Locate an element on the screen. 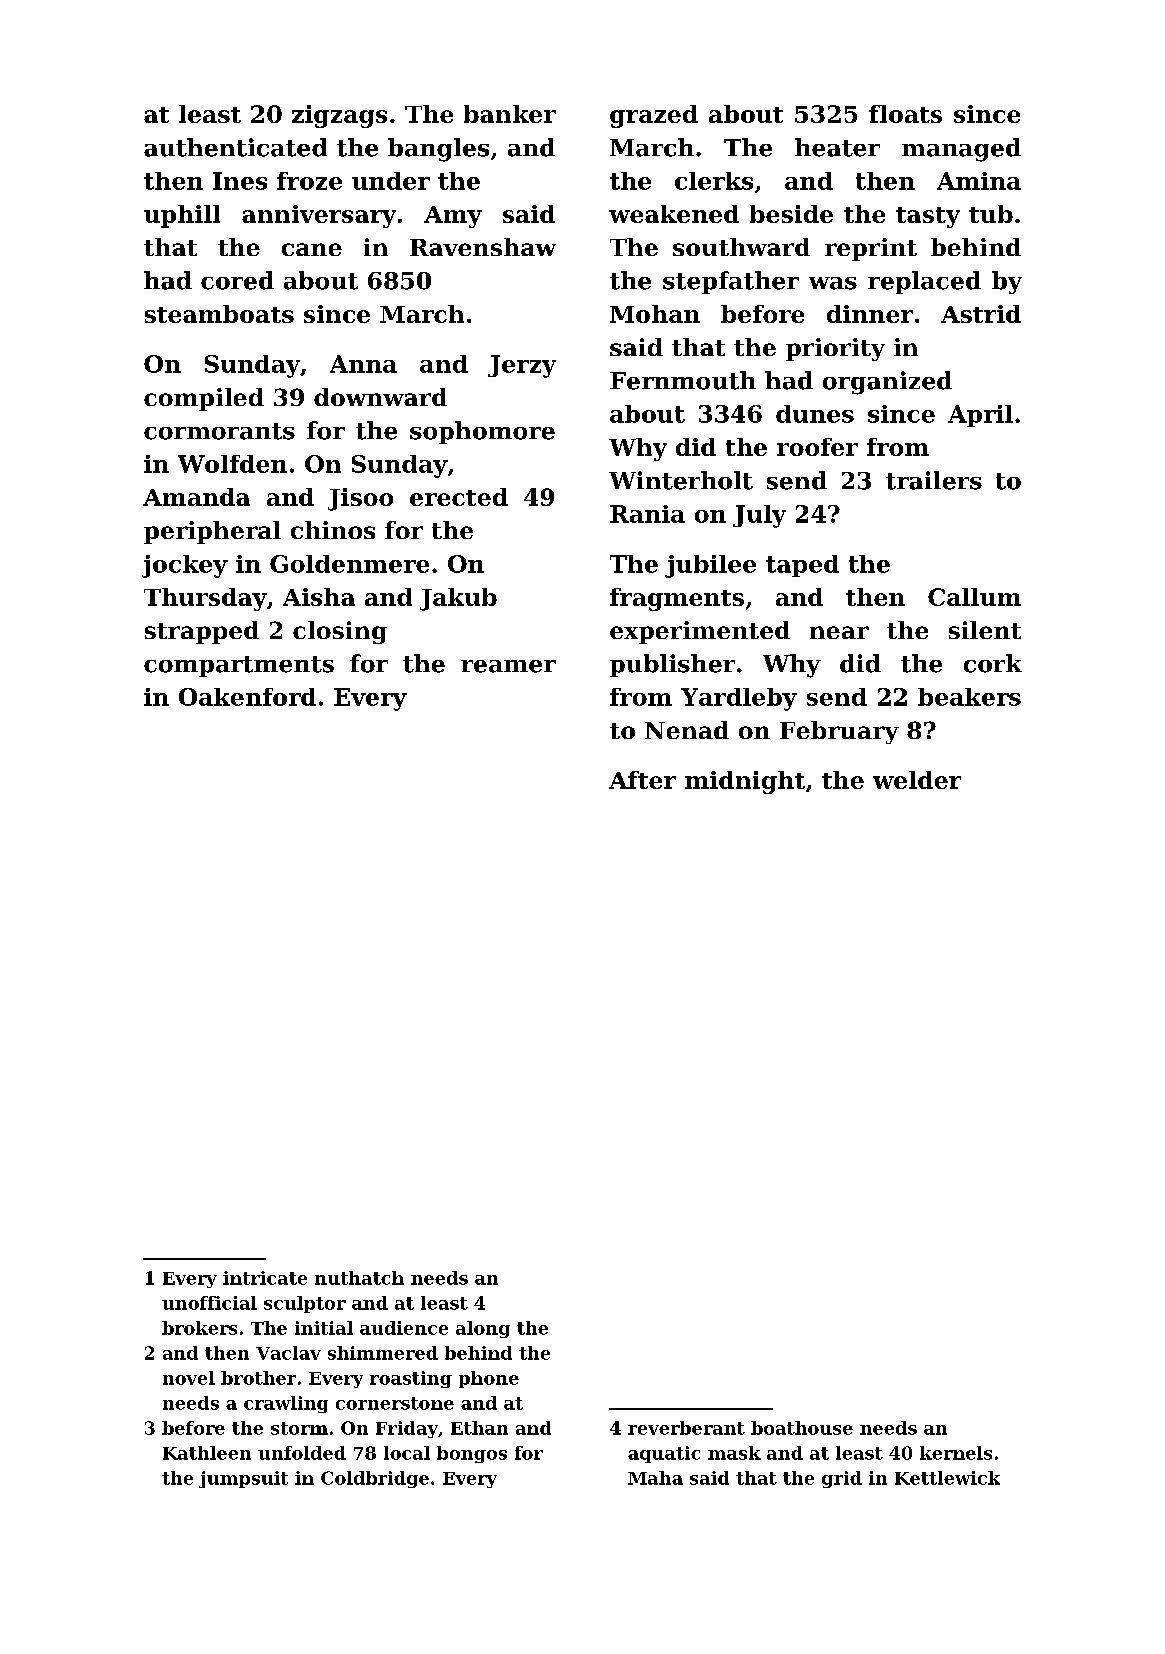 This screenshot has width=1165, height=1654. intricate is located at coordinates (265, 1278).
